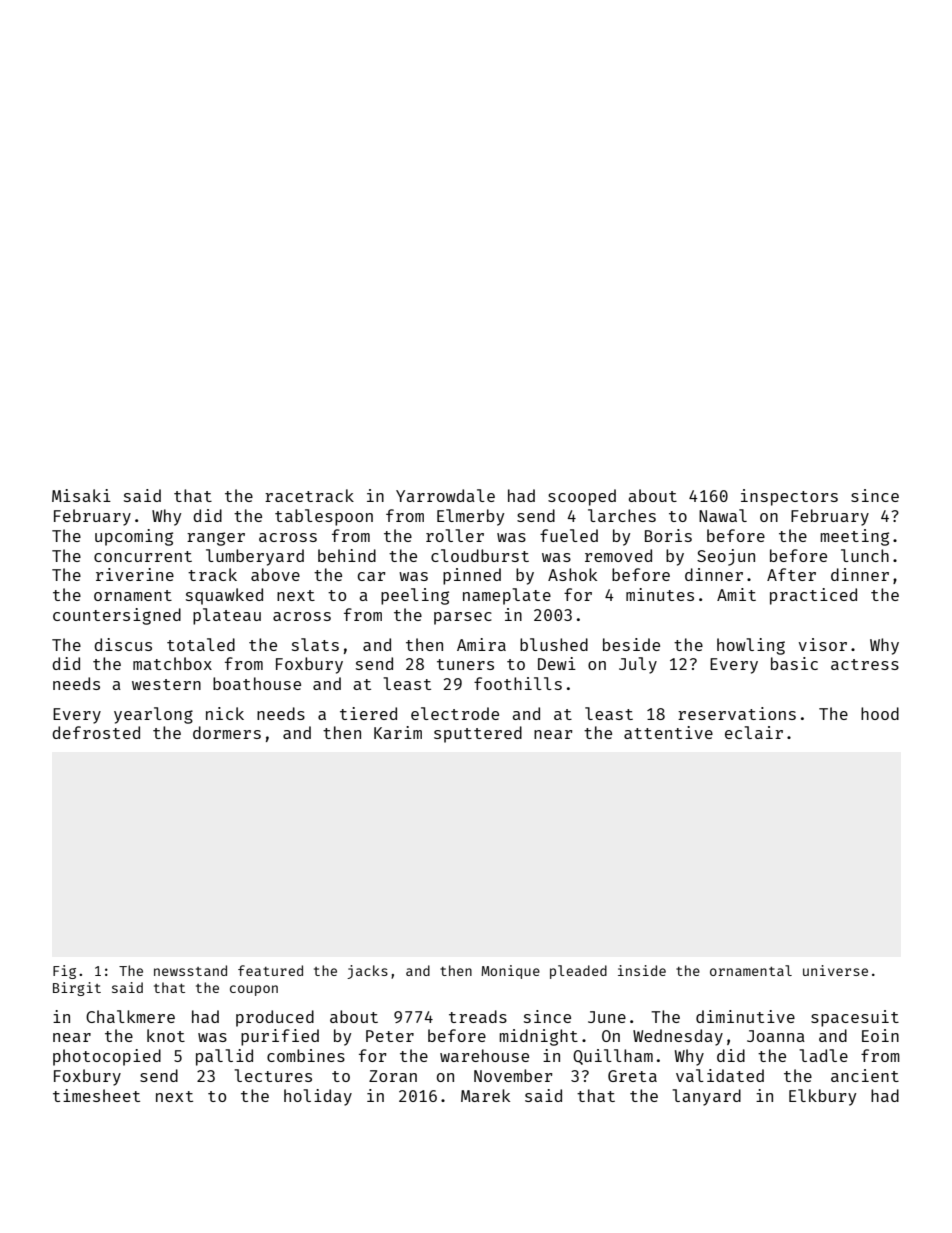  Describe the element at coordinates (227, 732) in the screenshot. I see `dormers` at that location.
